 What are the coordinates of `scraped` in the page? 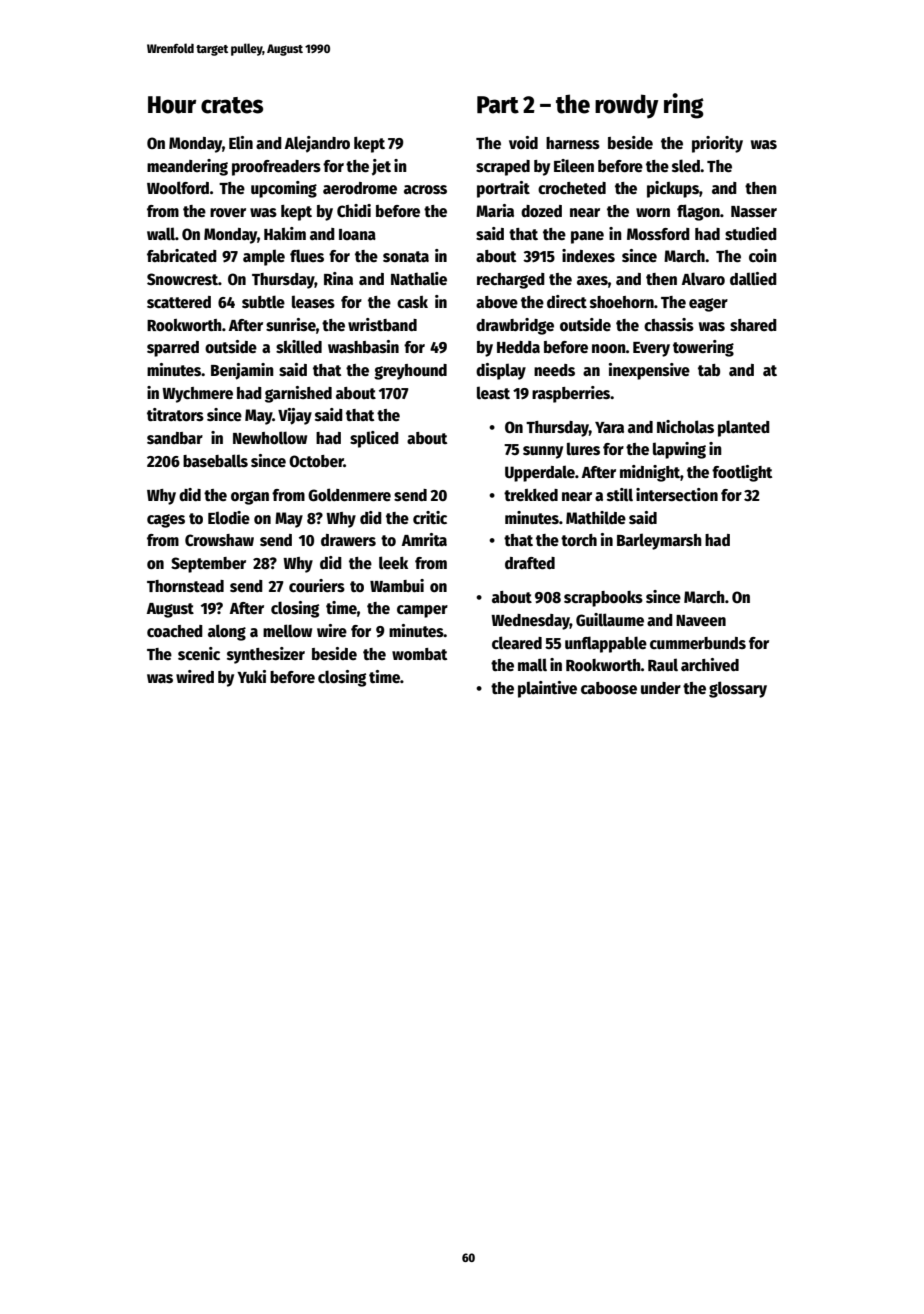 It's located at (503, 168).
